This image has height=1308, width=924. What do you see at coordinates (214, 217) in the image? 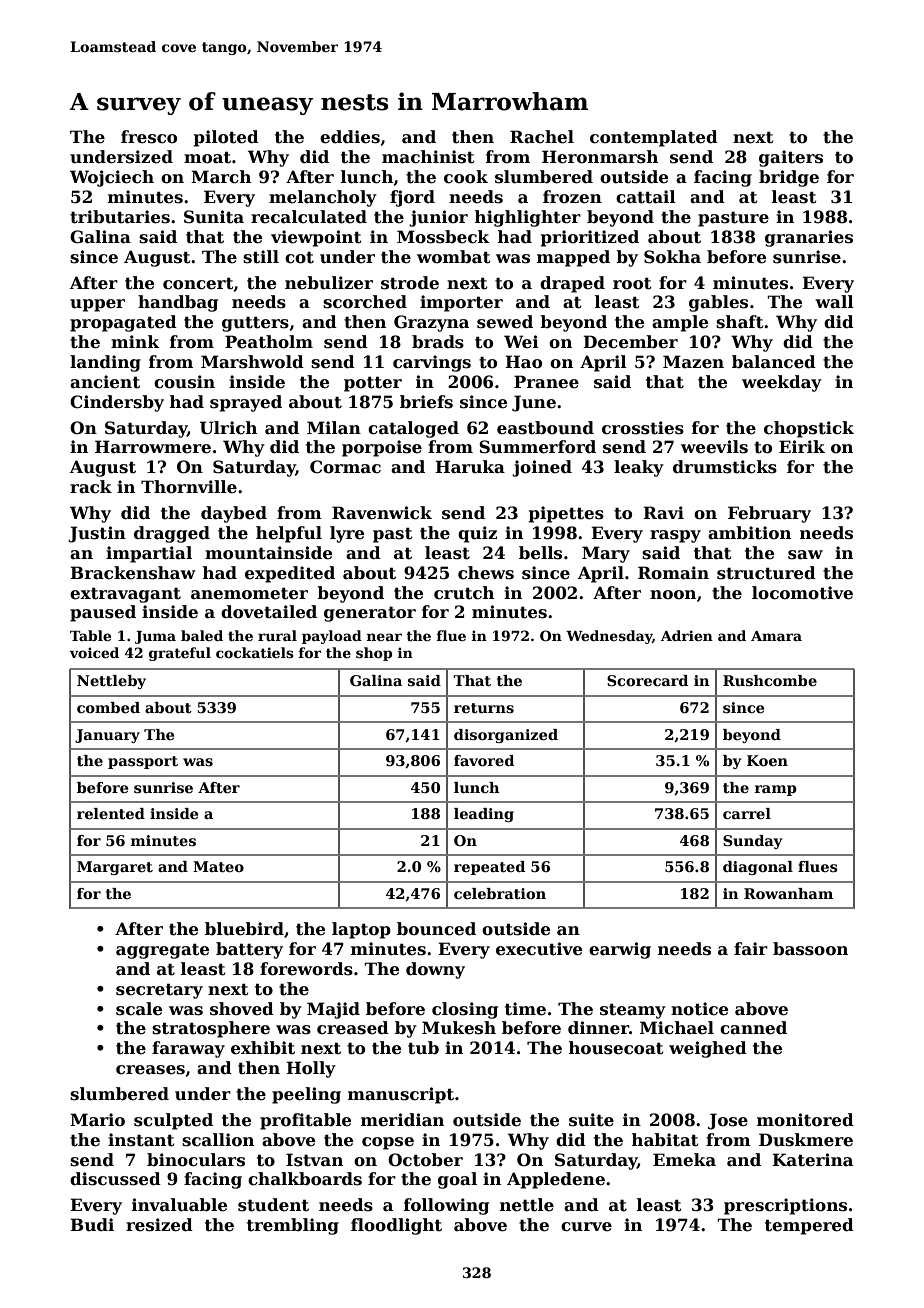
I see `Sunita` at bounding box center [214, 217].
